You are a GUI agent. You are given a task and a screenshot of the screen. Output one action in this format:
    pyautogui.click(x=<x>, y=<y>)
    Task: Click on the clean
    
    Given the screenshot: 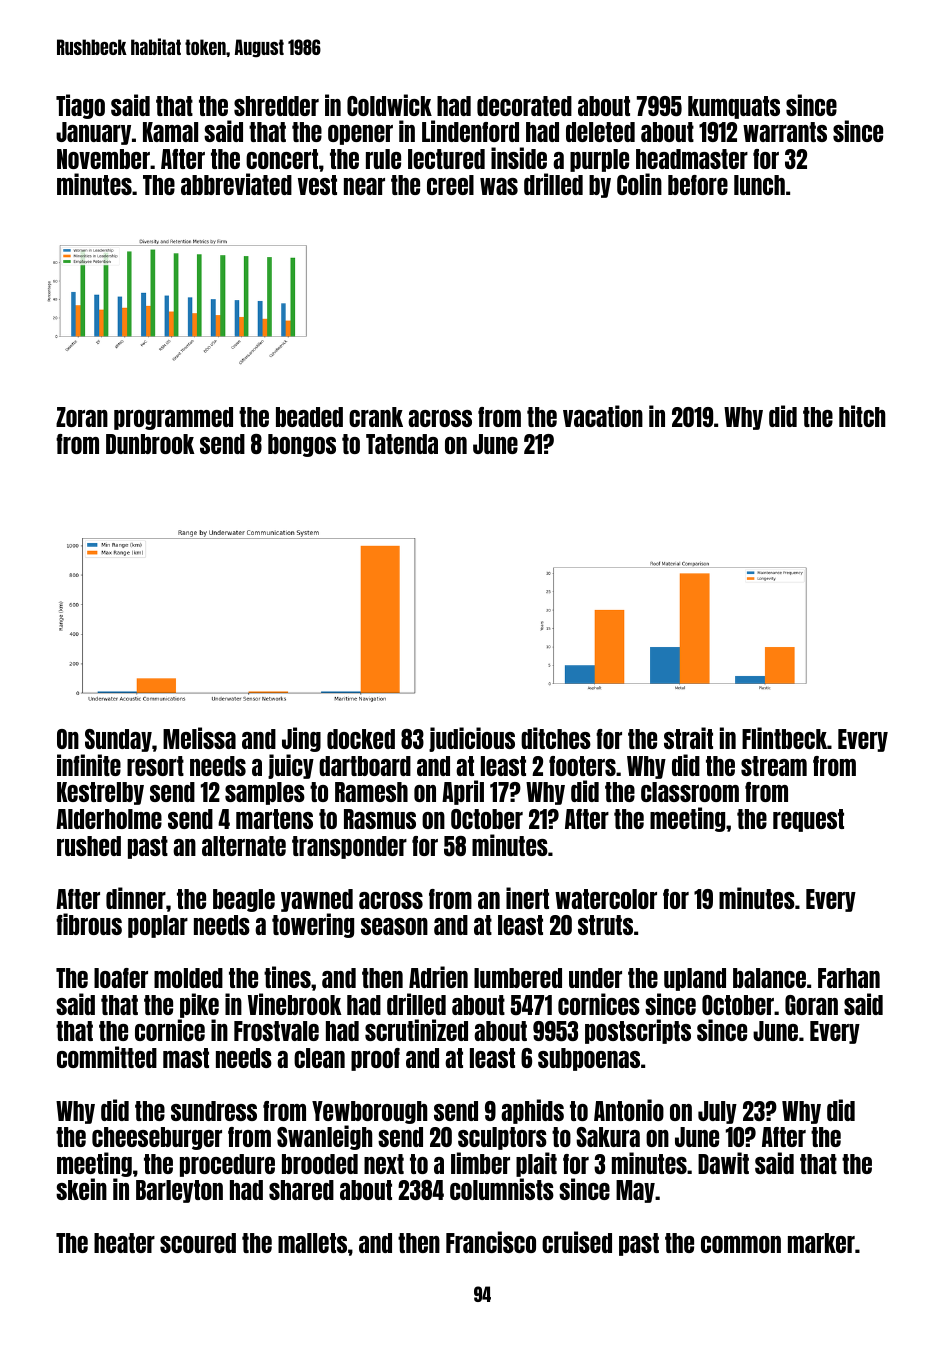 What is the action you would take?
    pyautogui.click(x=319, y=1058)
